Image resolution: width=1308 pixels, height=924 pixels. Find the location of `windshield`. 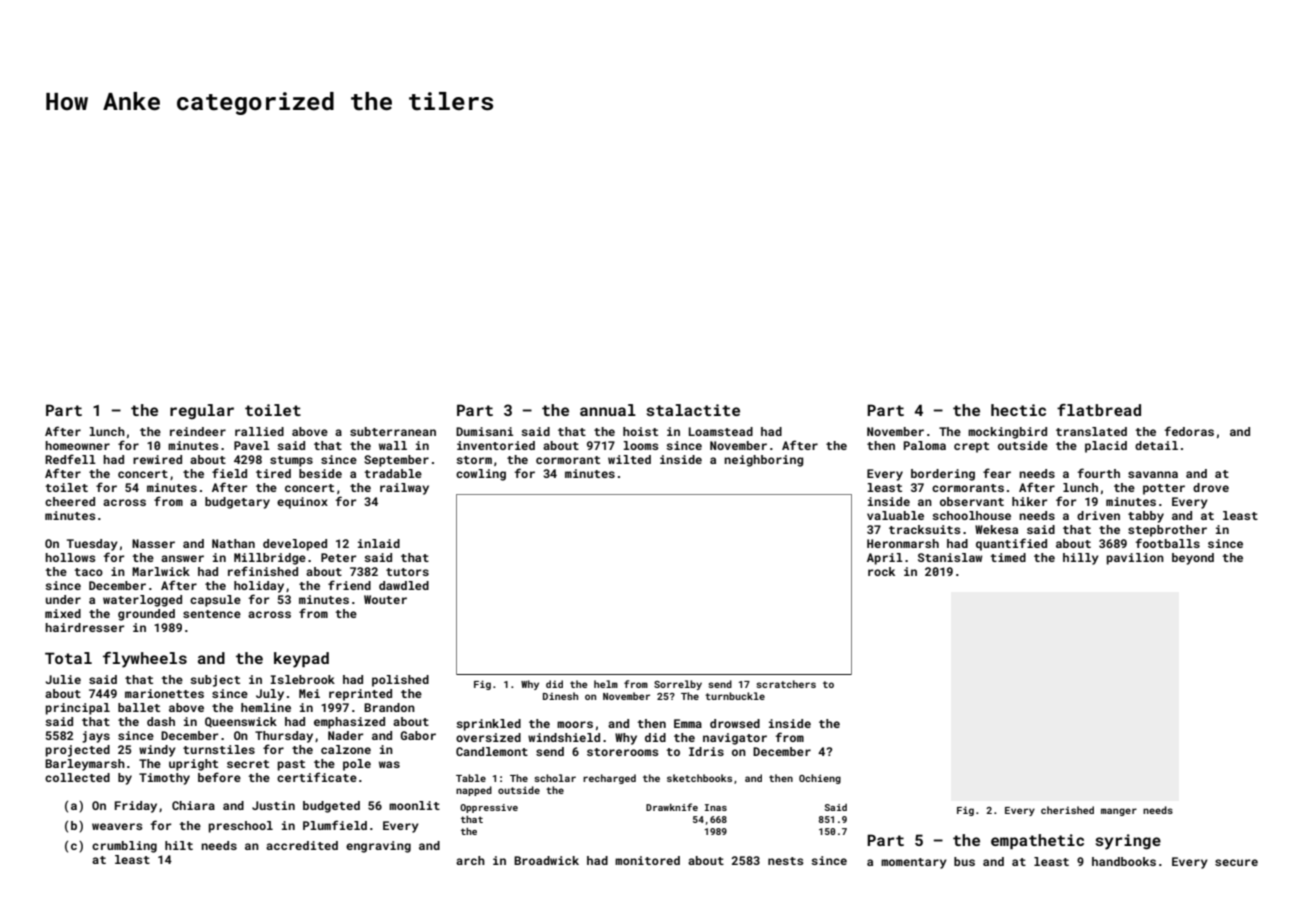

windshield is located at coordinates (564, 737).
